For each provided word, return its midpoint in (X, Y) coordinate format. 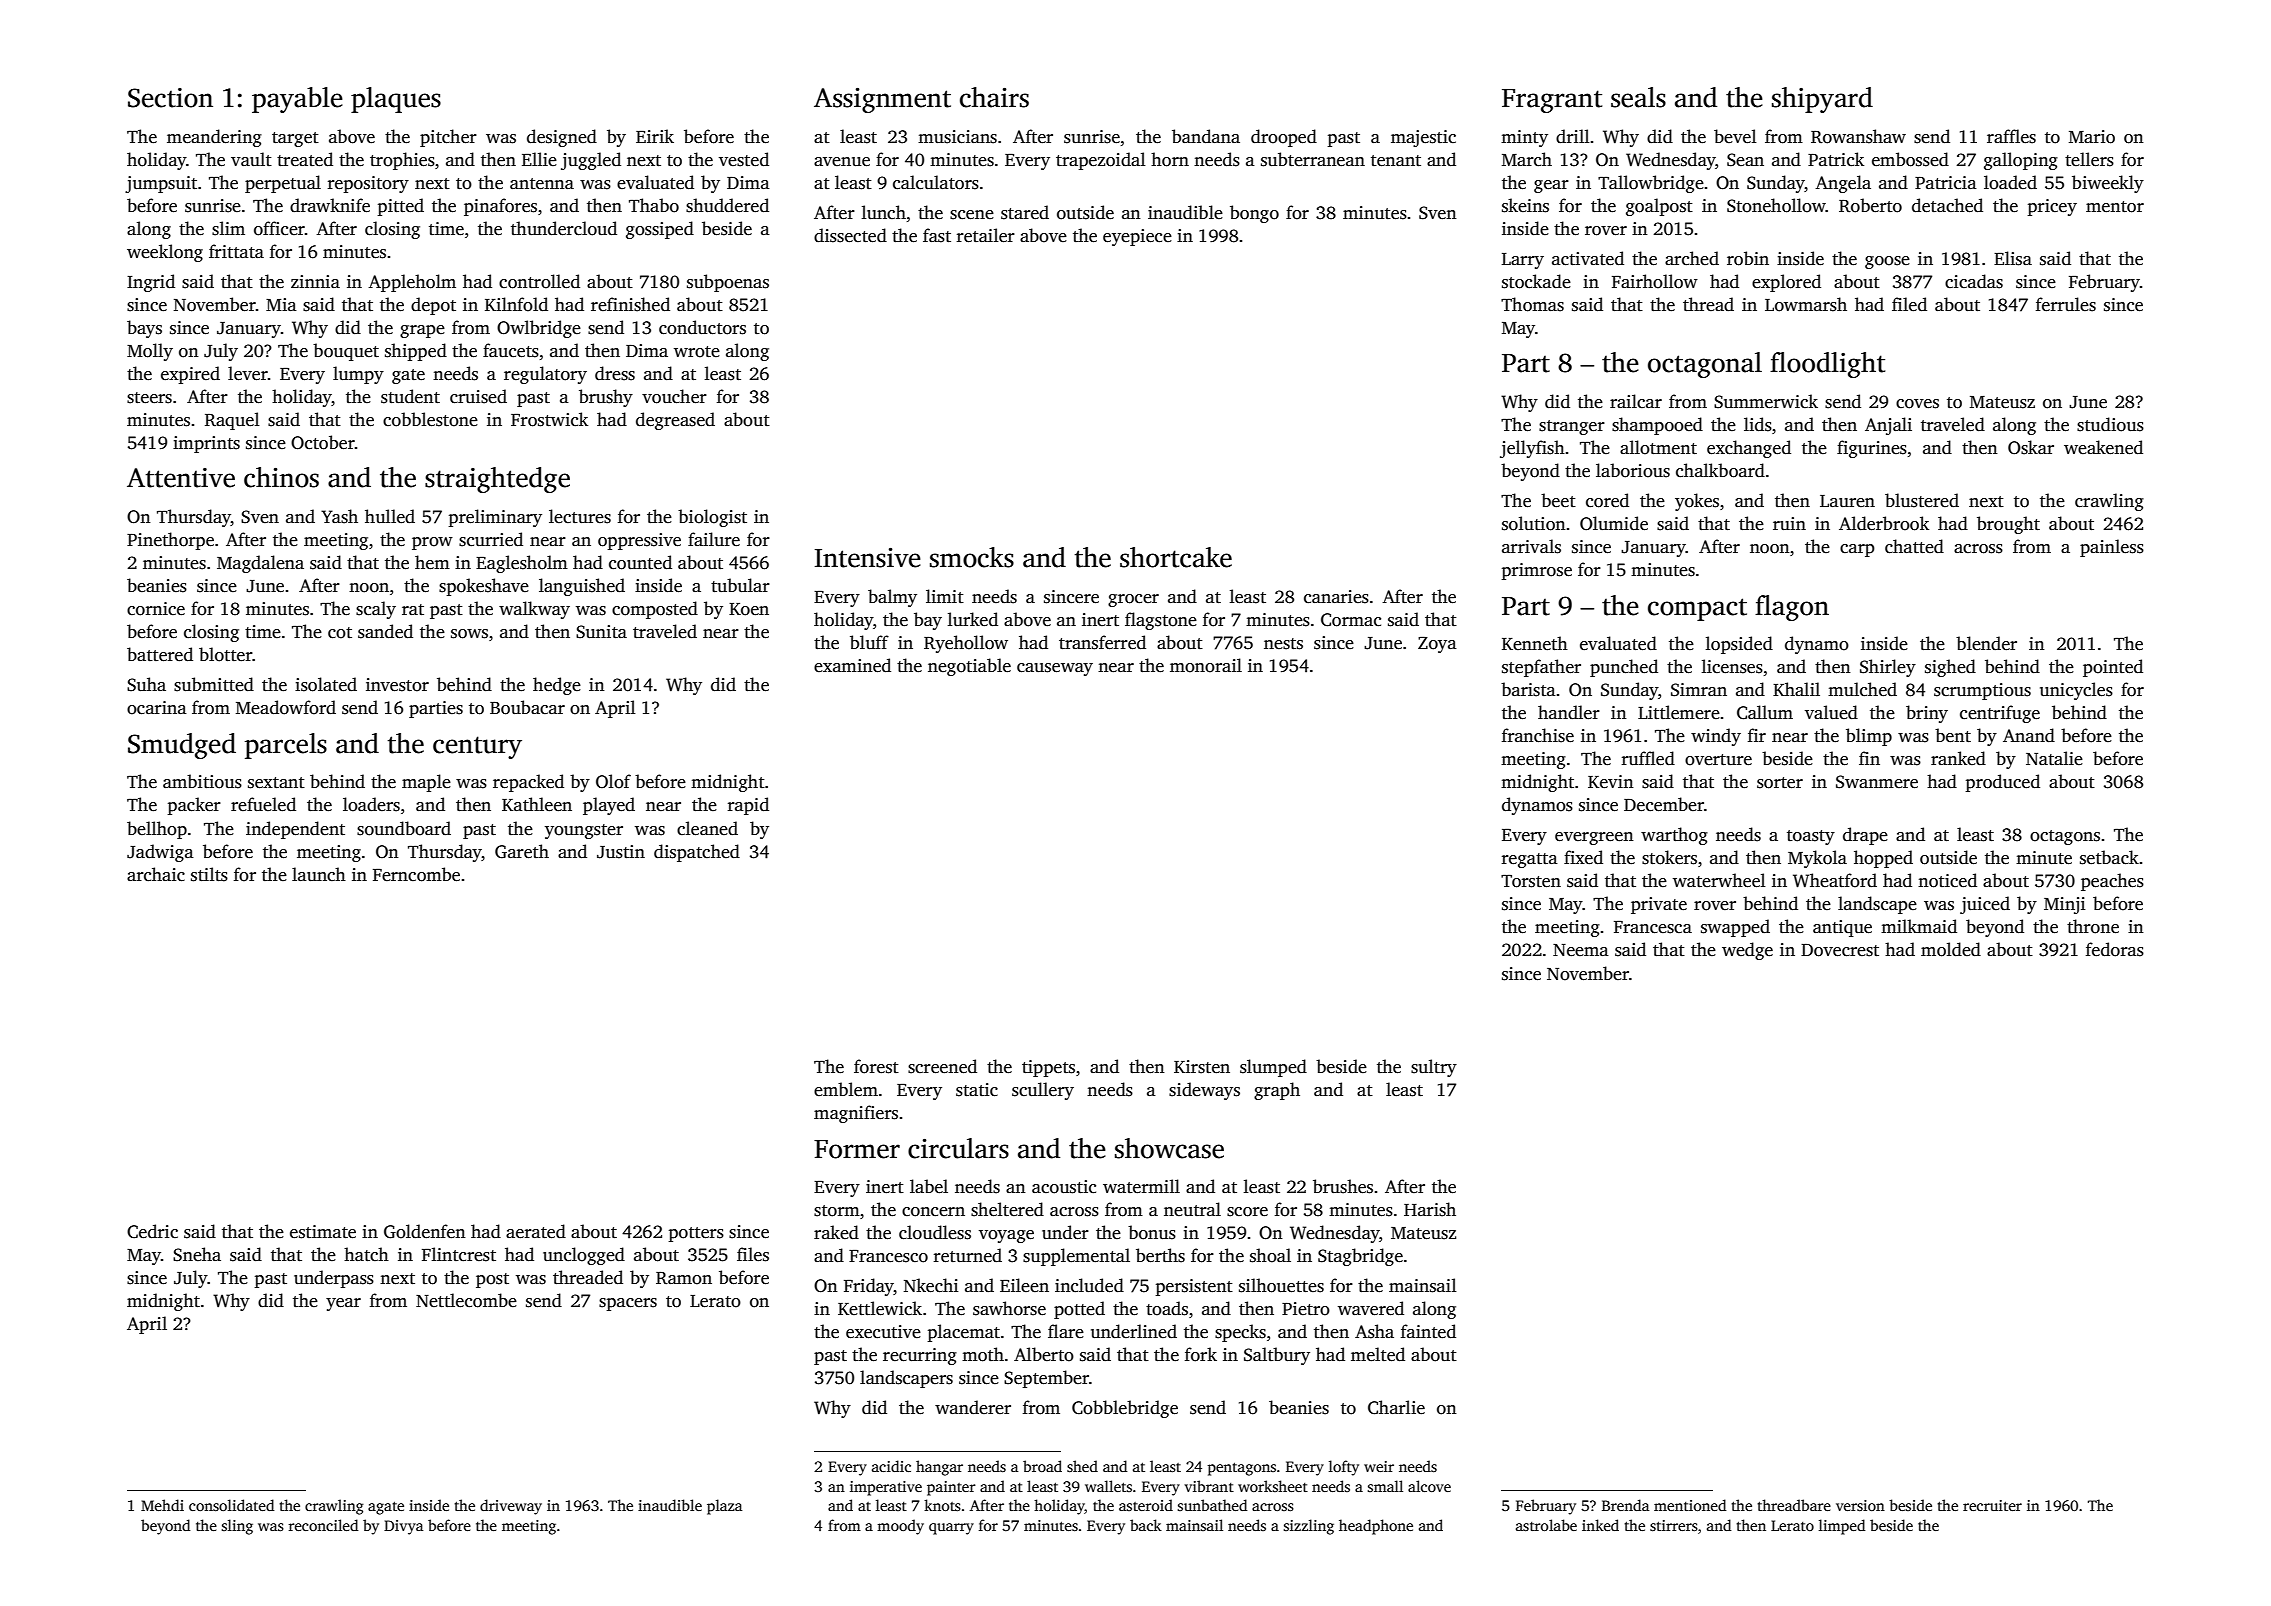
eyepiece (1137, 237)
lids (1758, 424)
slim (228, 228)
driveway (511, 1507)
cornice (156, 609)
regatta (1530, 860)
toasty (1811, 837)
